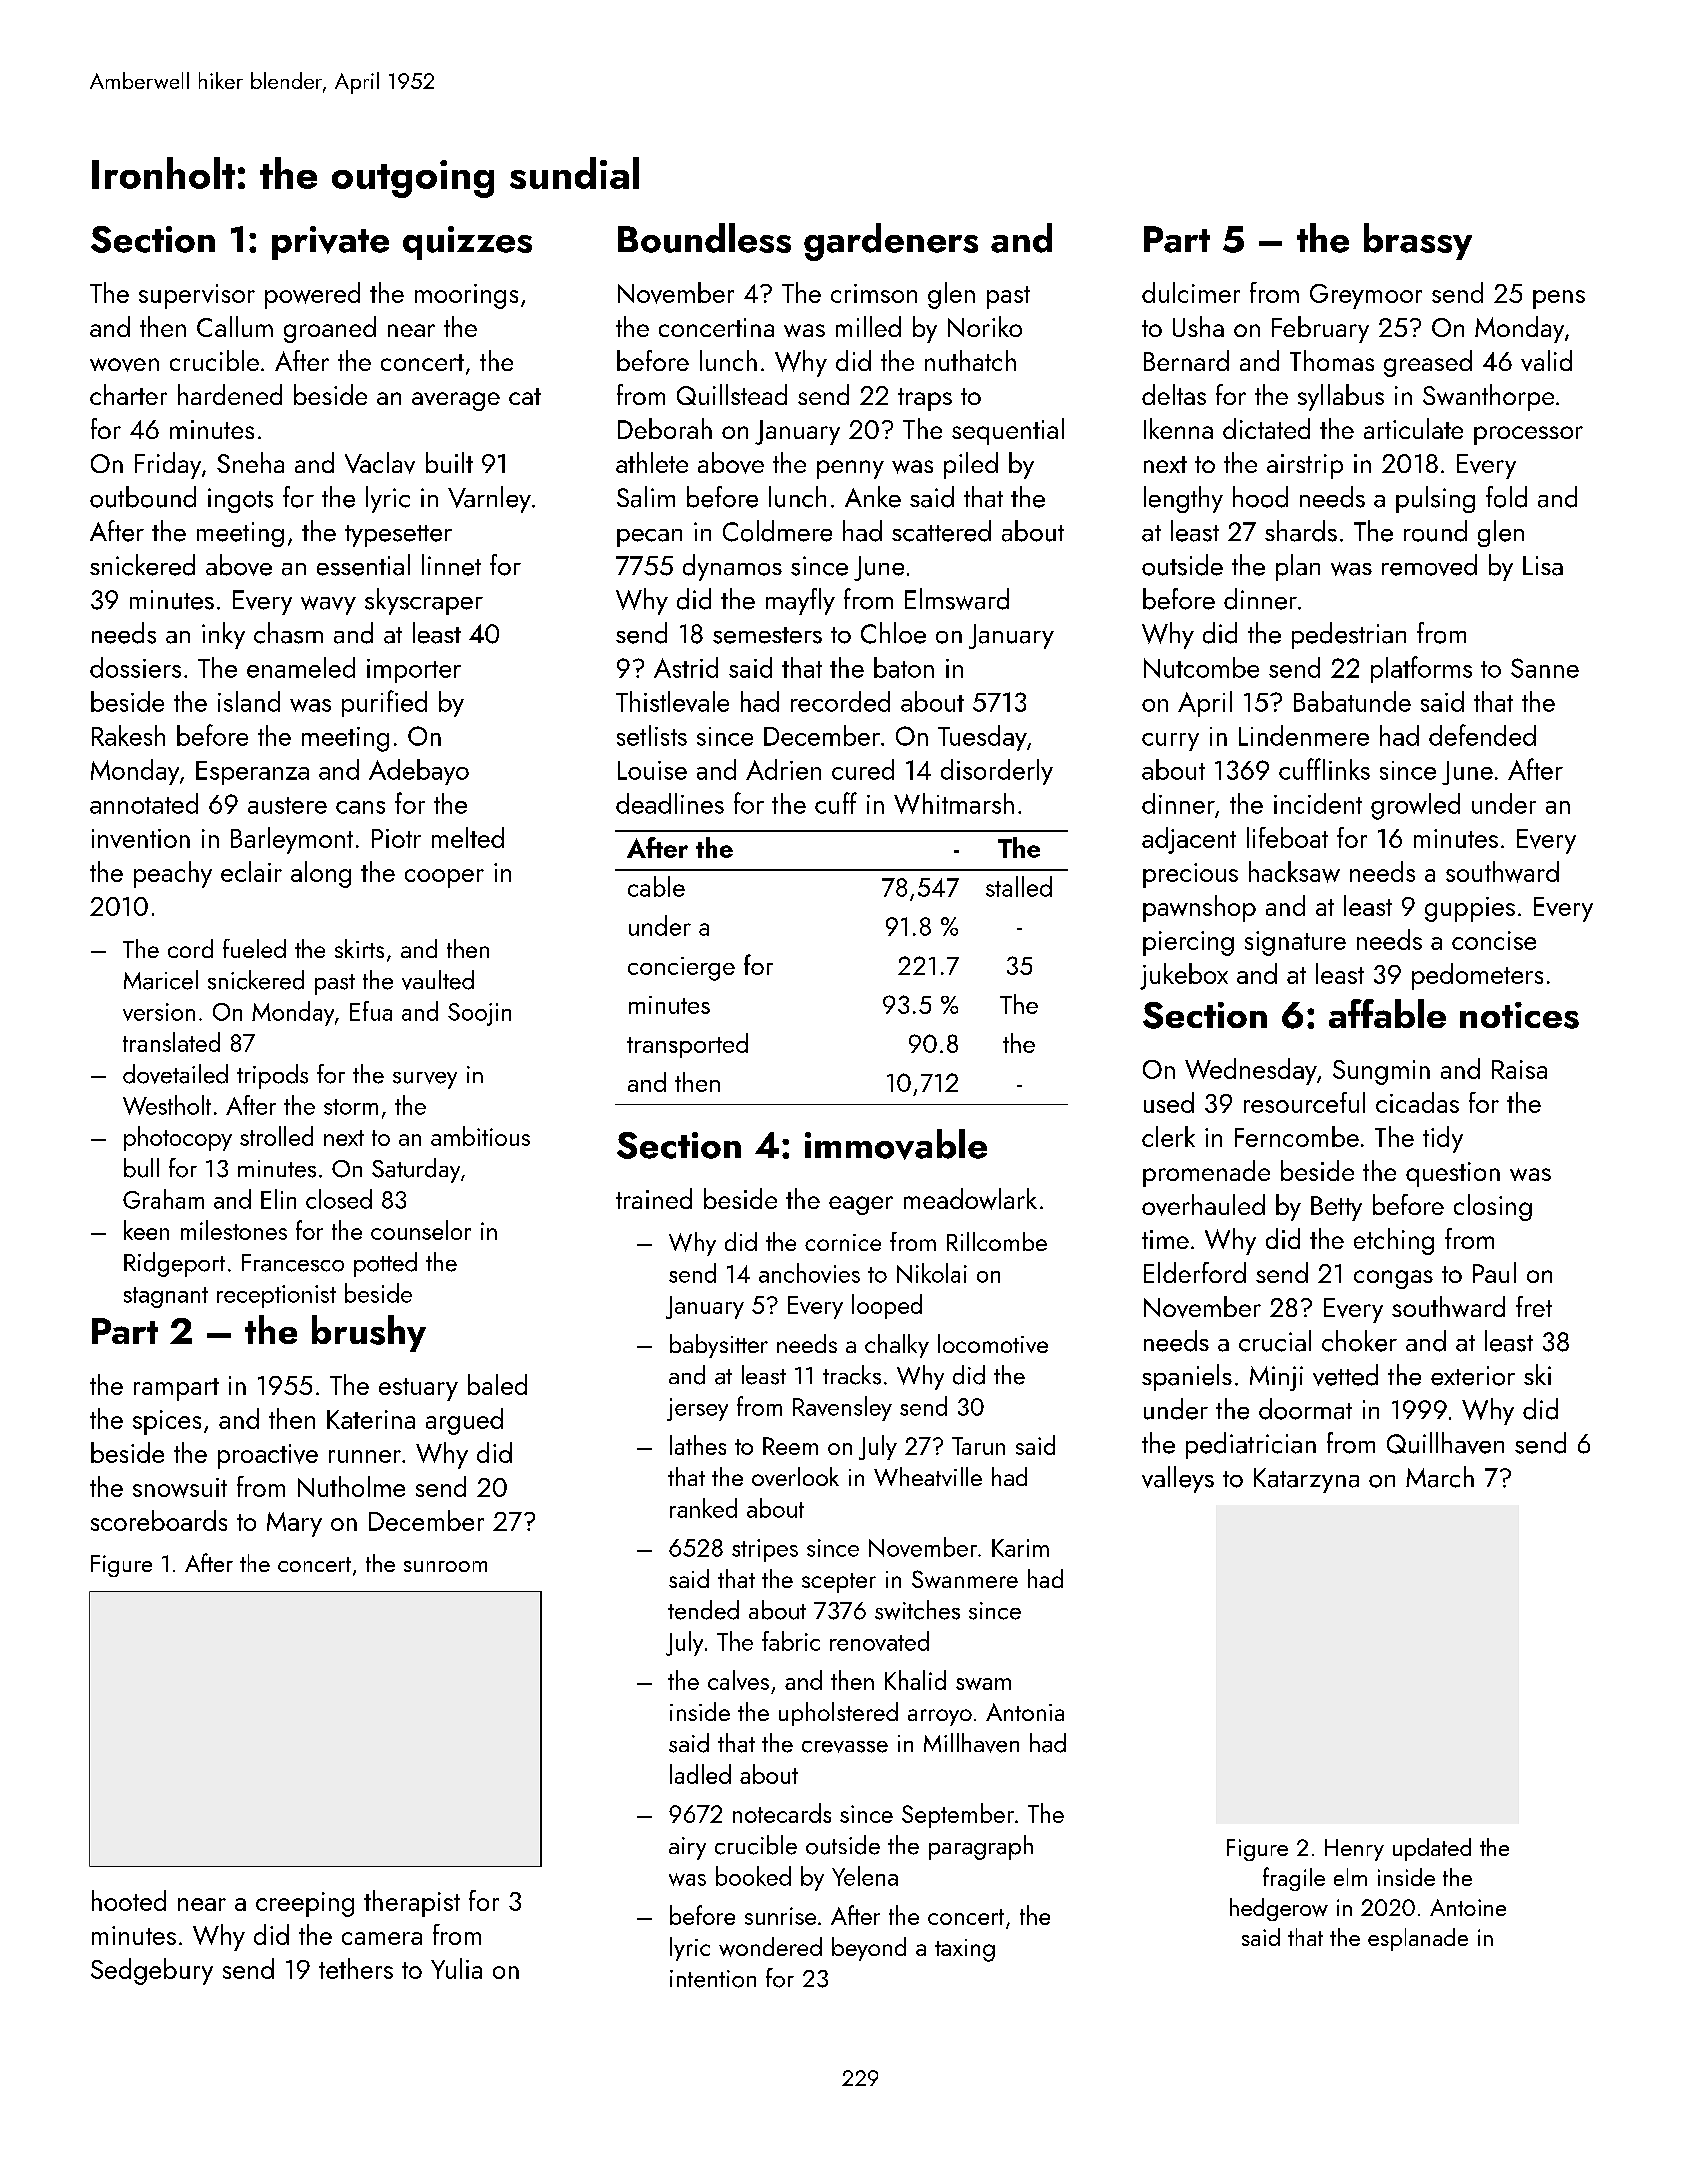 The width and height of the screenshot is (1683, 2178). I want to click on Tuesday, so click(982, 738).
